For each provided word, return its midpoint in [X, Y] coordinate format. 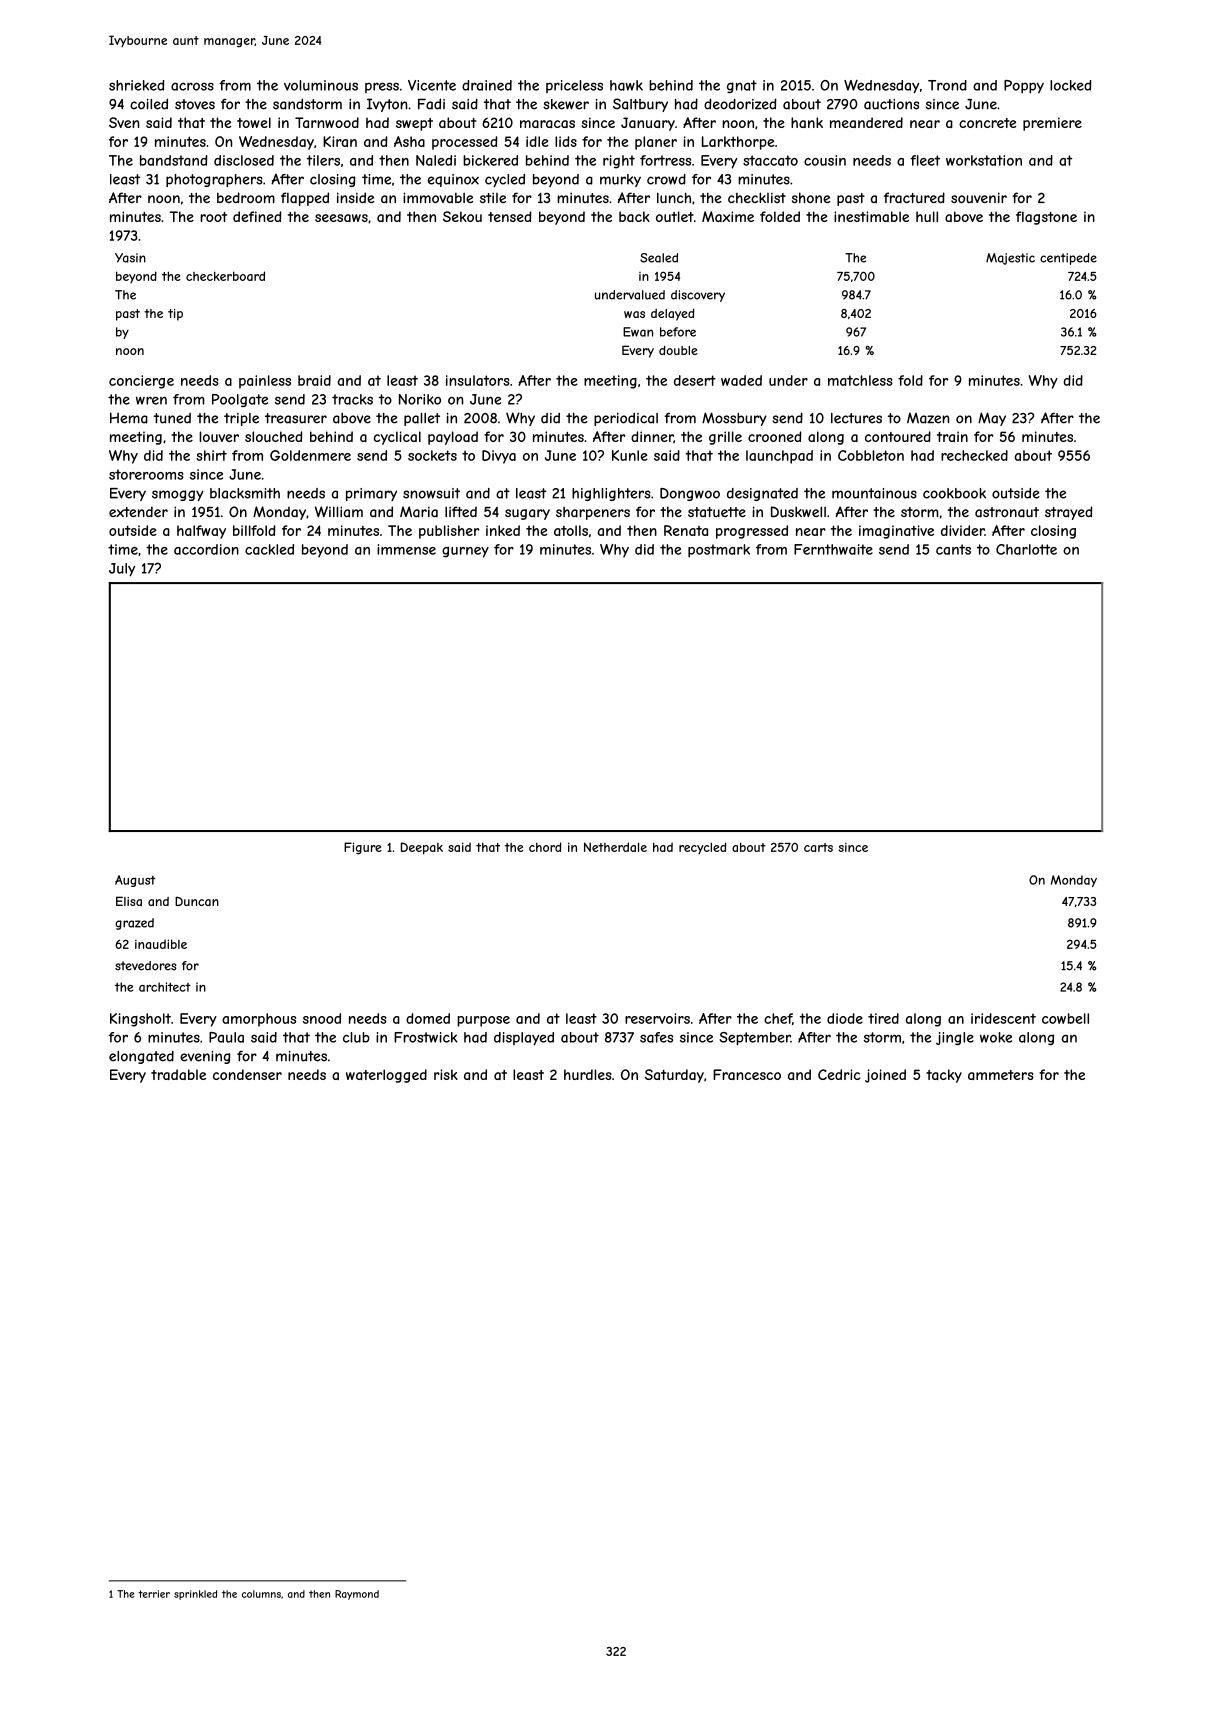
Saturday [674, 1076]
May [992, 419]
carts [818, 847]
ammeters [1001, 1075]
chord [545, 847]
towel [254, 122]
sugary [527, 514]
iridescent [1003, 1018]
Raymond [357, 1595]
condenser [247, 1074]
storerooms [146, 474]
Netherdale [615, 847]
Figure [363, 848]
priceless [574, 86]
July [122, 570]
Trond [947, 85]
